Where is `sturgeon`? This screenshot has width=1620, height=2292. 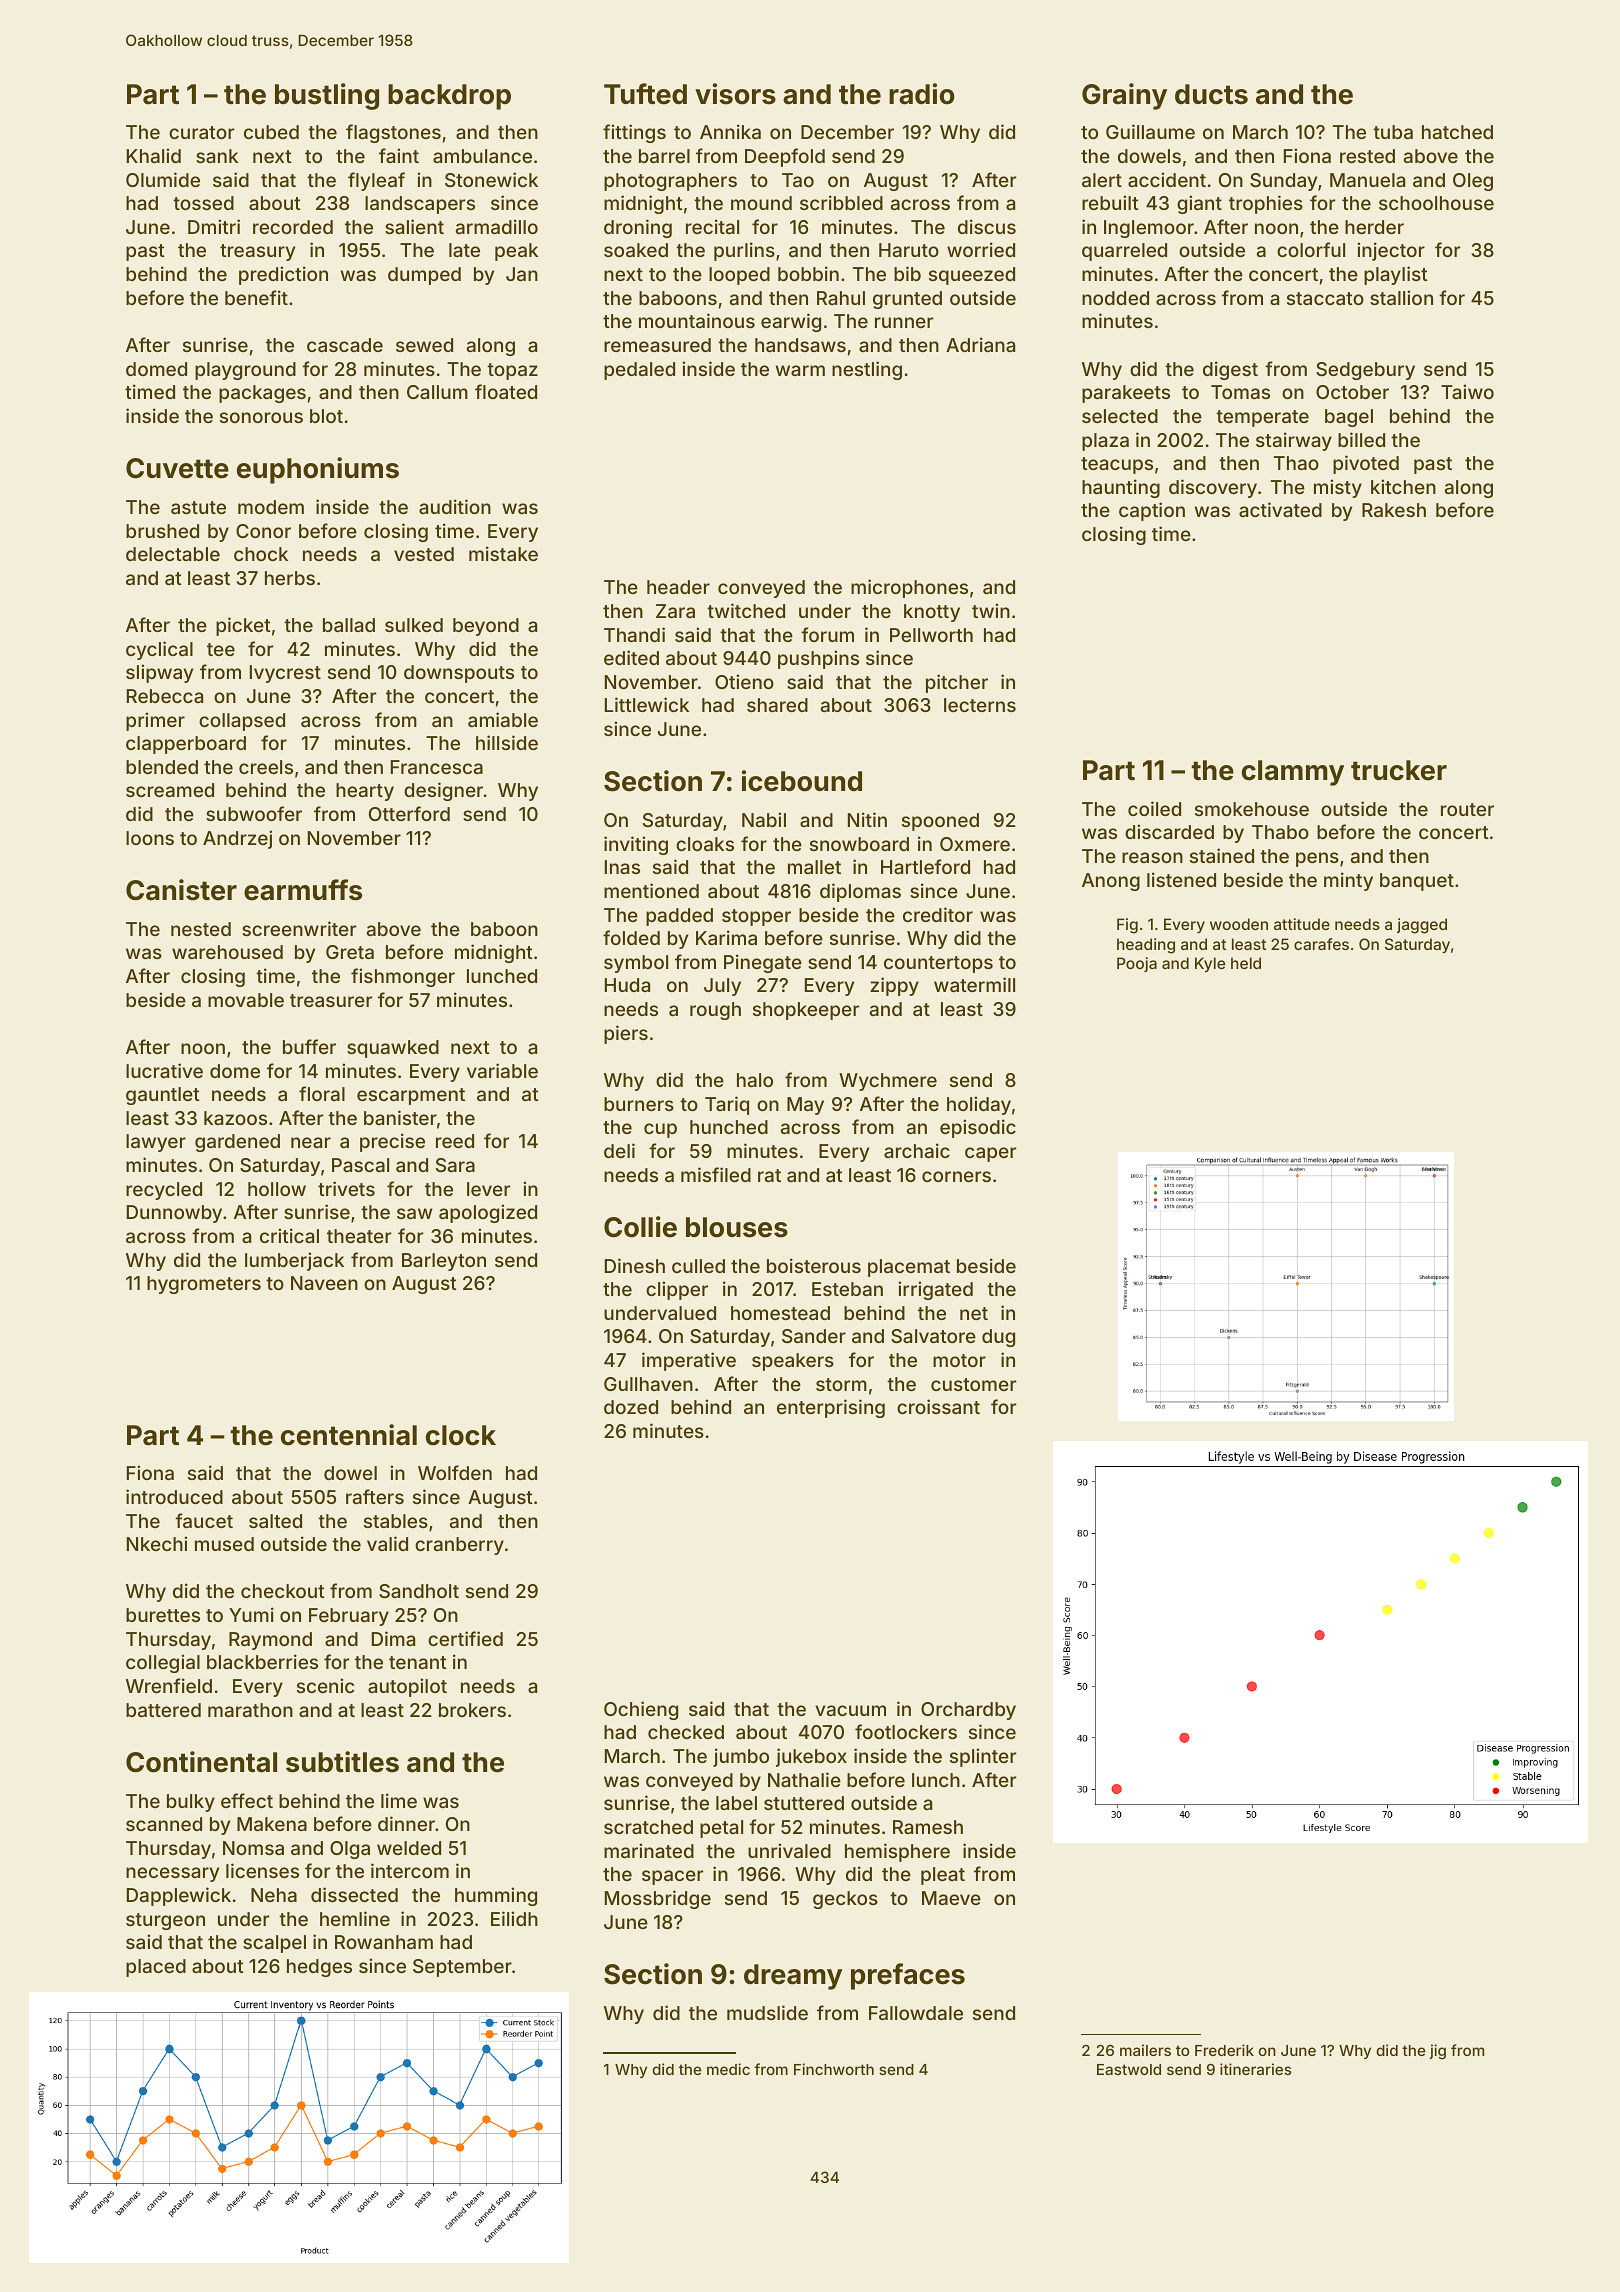 sturgeon is located at coordinates (165, 1921).
